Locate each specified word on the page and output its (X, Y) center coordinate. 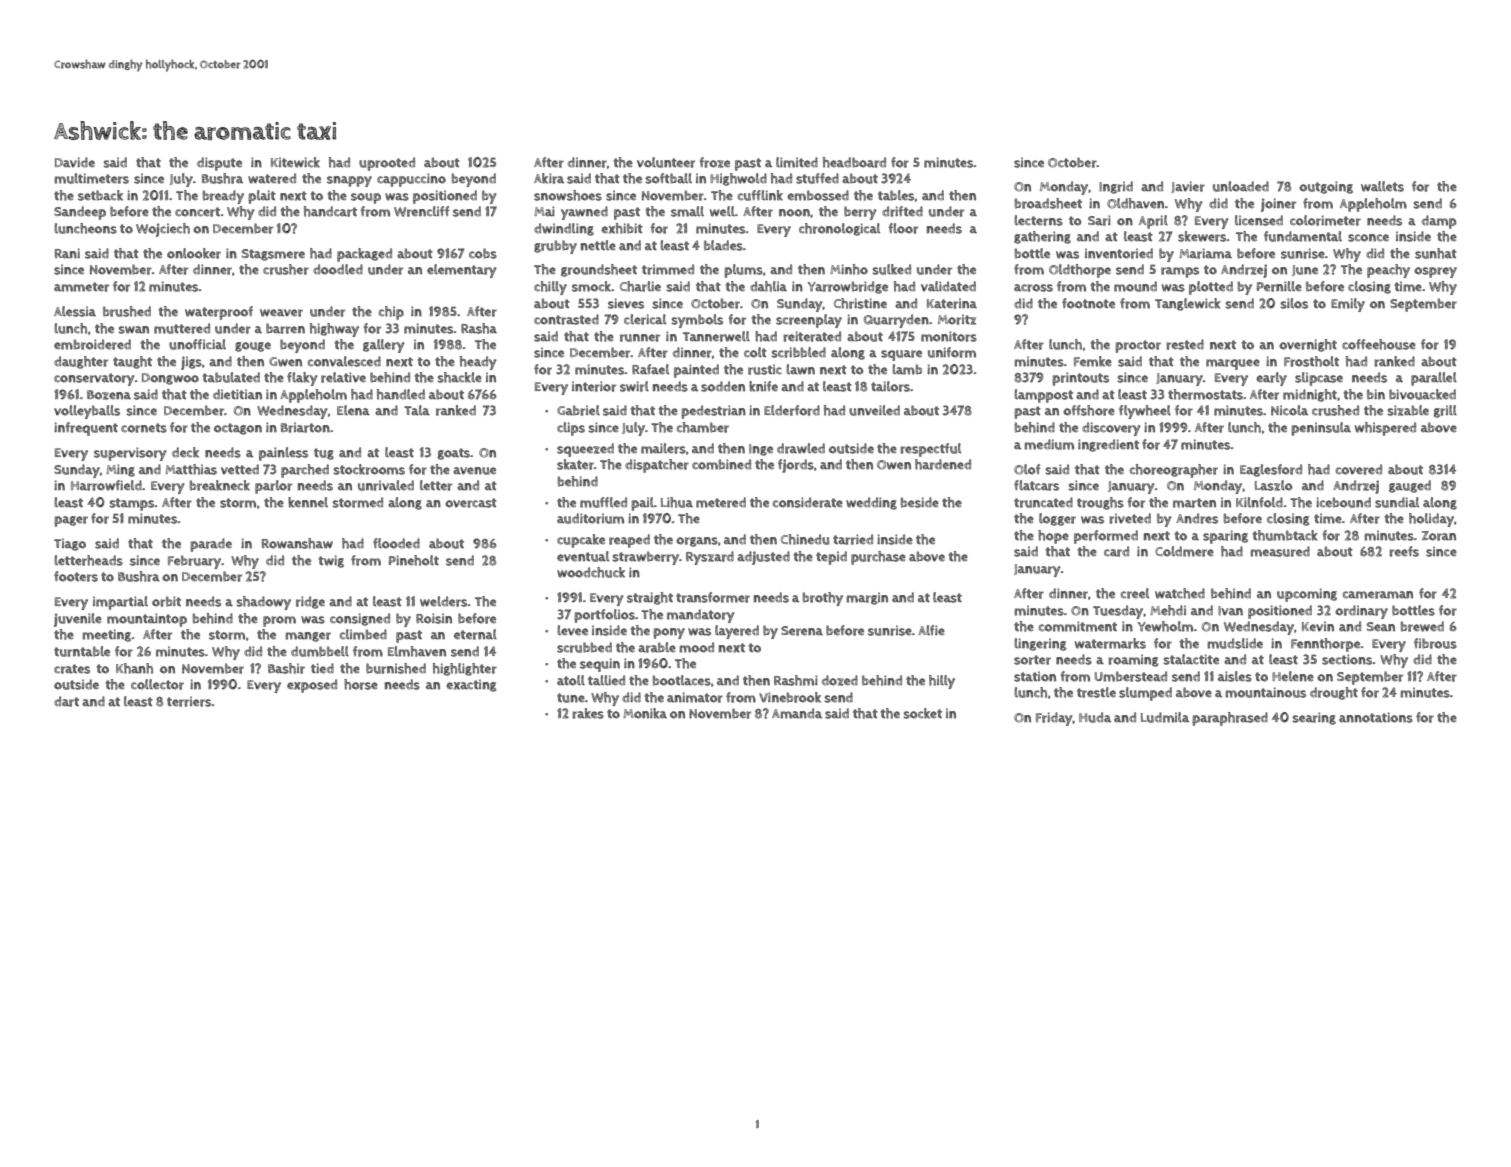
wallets (1382, 186)
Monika (645, 713)
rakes (588, 713)
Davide (75, 162)
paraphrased (1230, 719)
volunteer (666, 162)
